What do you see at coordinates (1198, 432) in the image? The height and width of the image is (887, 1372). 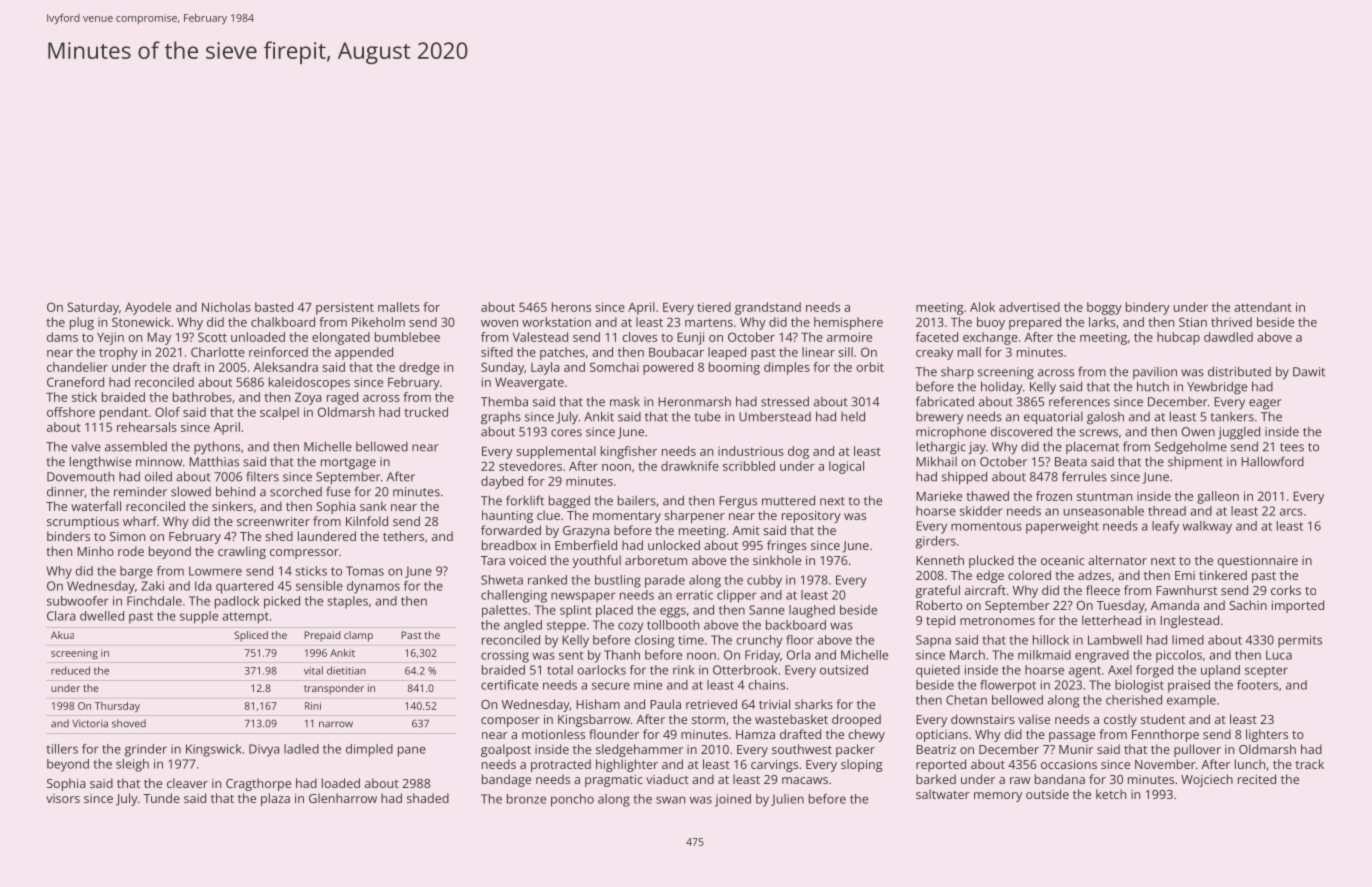 I see `Owen` at bounding box center [1198, 432].
